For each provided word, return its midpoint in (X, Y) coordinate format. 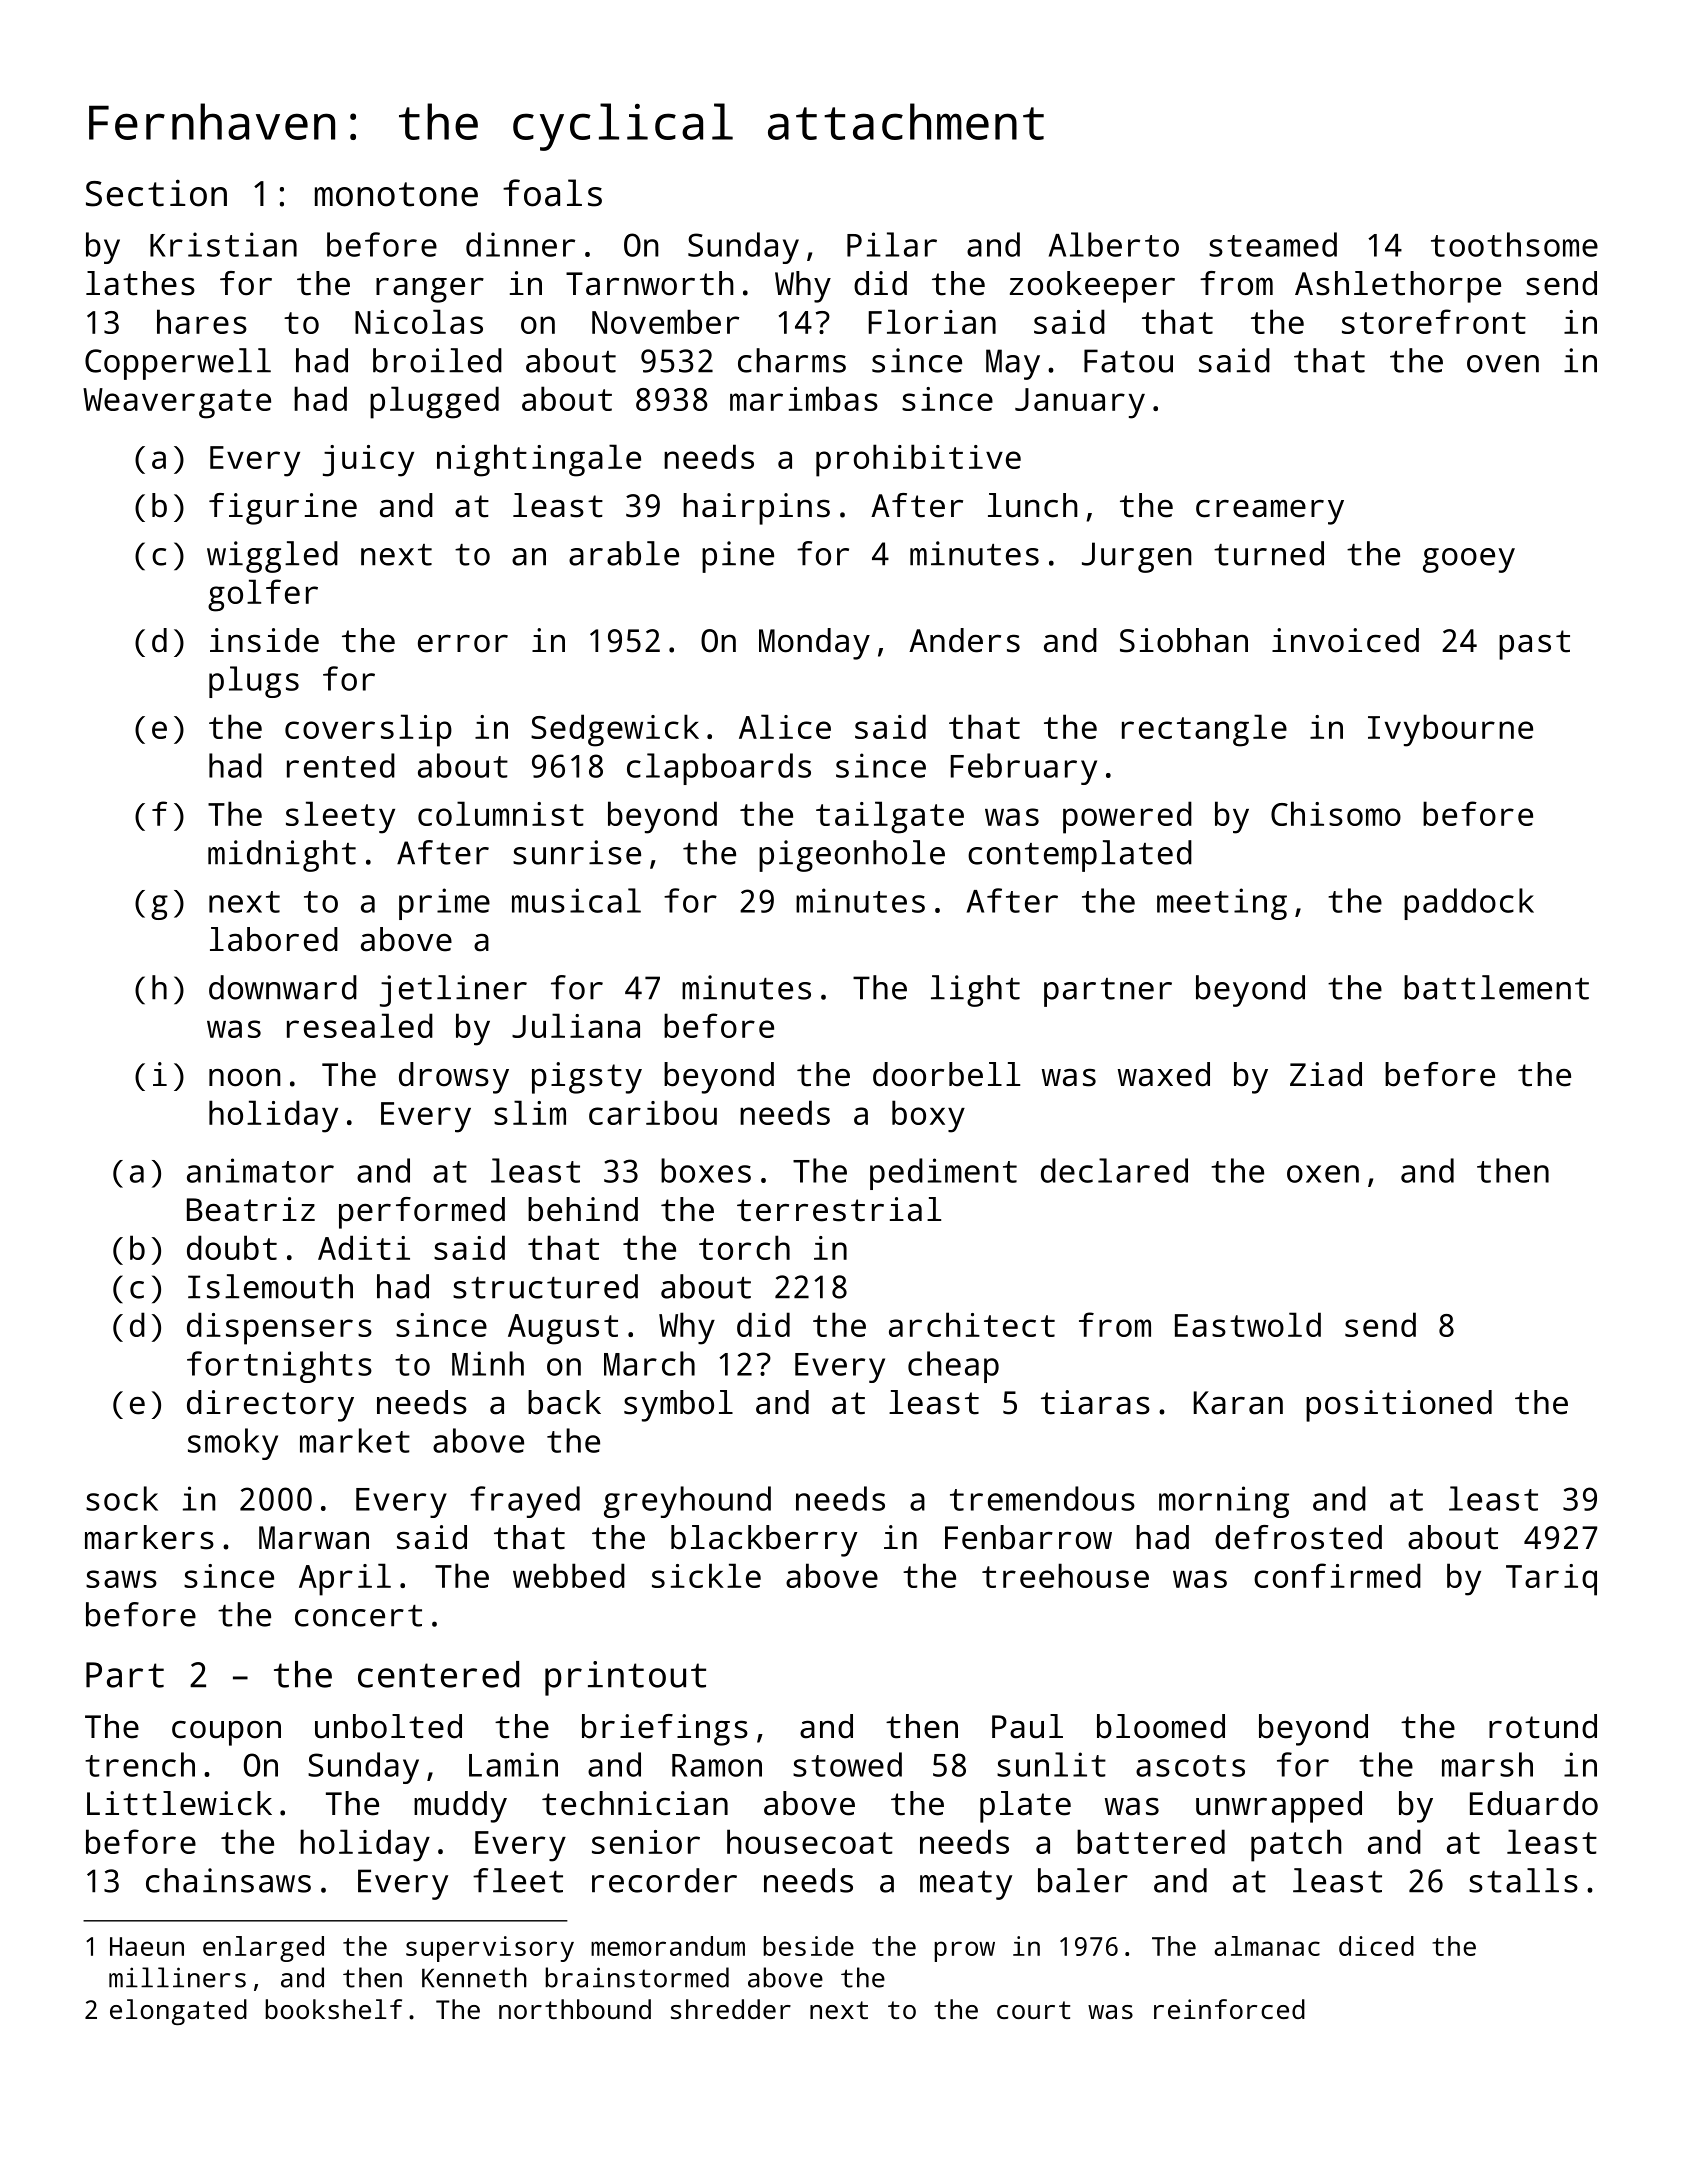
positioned (1399, 1406)
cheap (953, 1367)
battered (1151, 1841)
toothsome (1514, 244)
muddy (460, 1807)
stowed (847, 1764)
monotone (396, 194)
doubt (232, 1247)
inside (264, 640)
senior (646, 1842)
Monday (814, 644)
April (345, 1579)
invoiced (1345, 640)
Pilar (892, 244)
